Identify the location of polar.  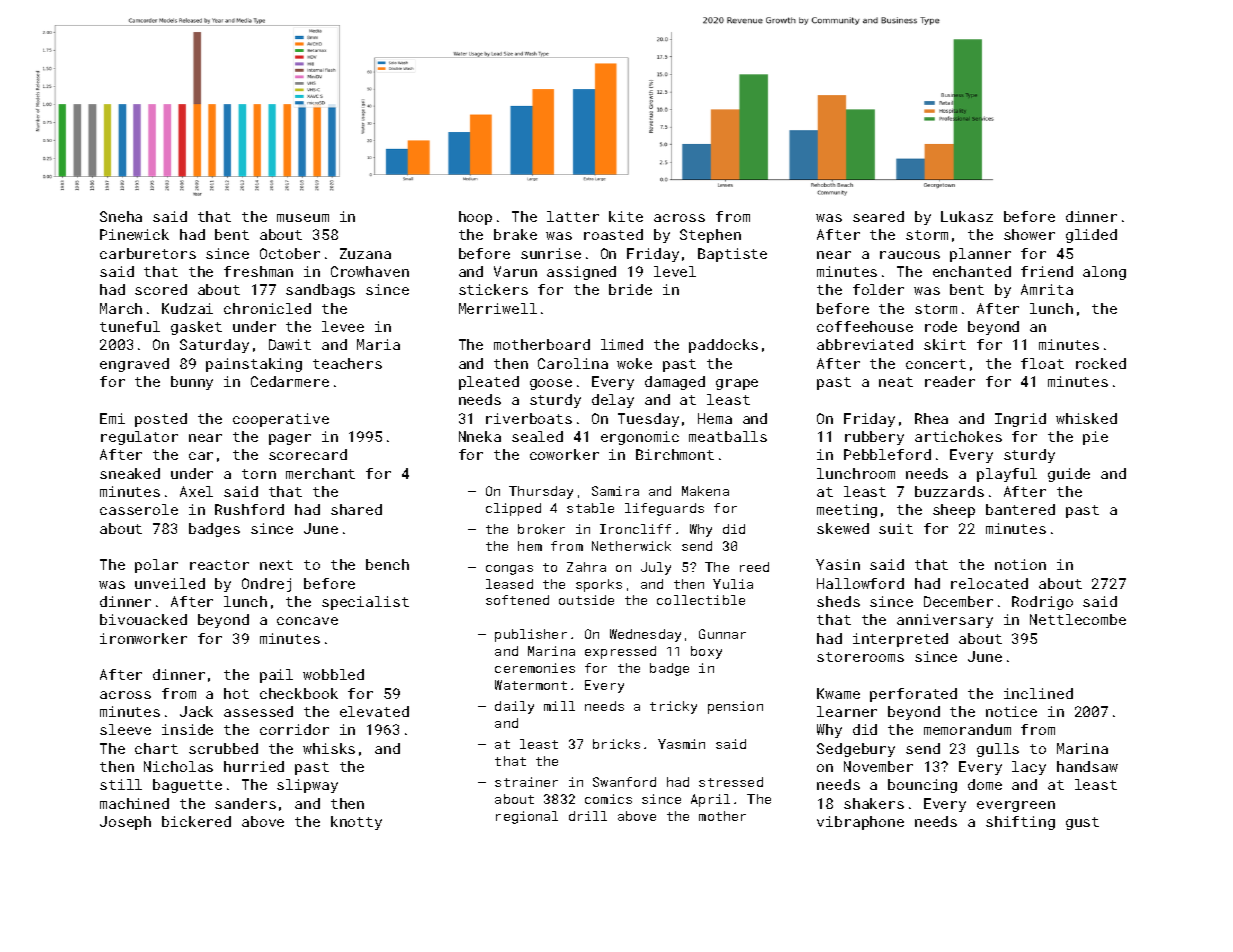
(156, 566).
